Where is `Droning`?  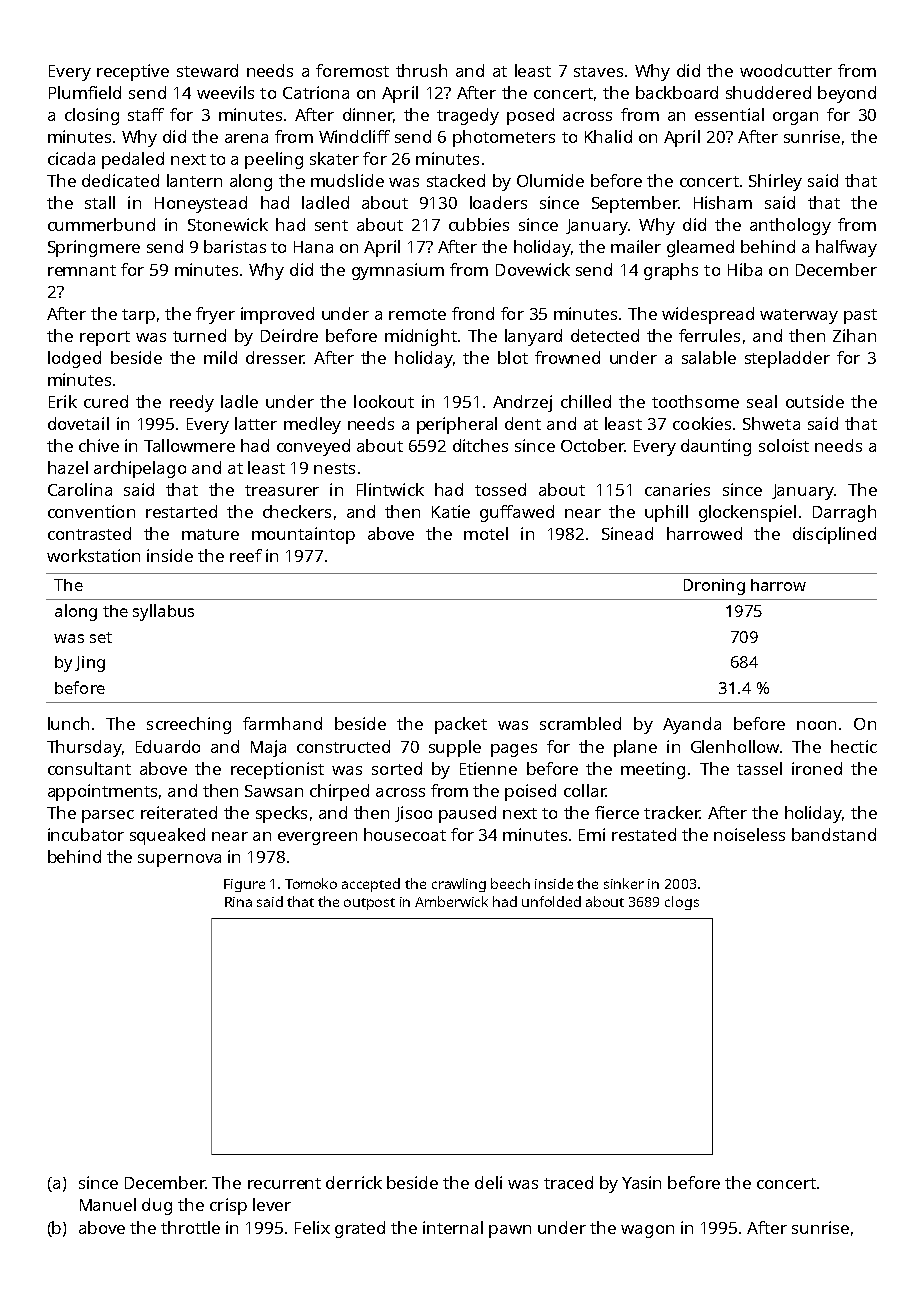
Droning is located at coordinates (714, 587).
